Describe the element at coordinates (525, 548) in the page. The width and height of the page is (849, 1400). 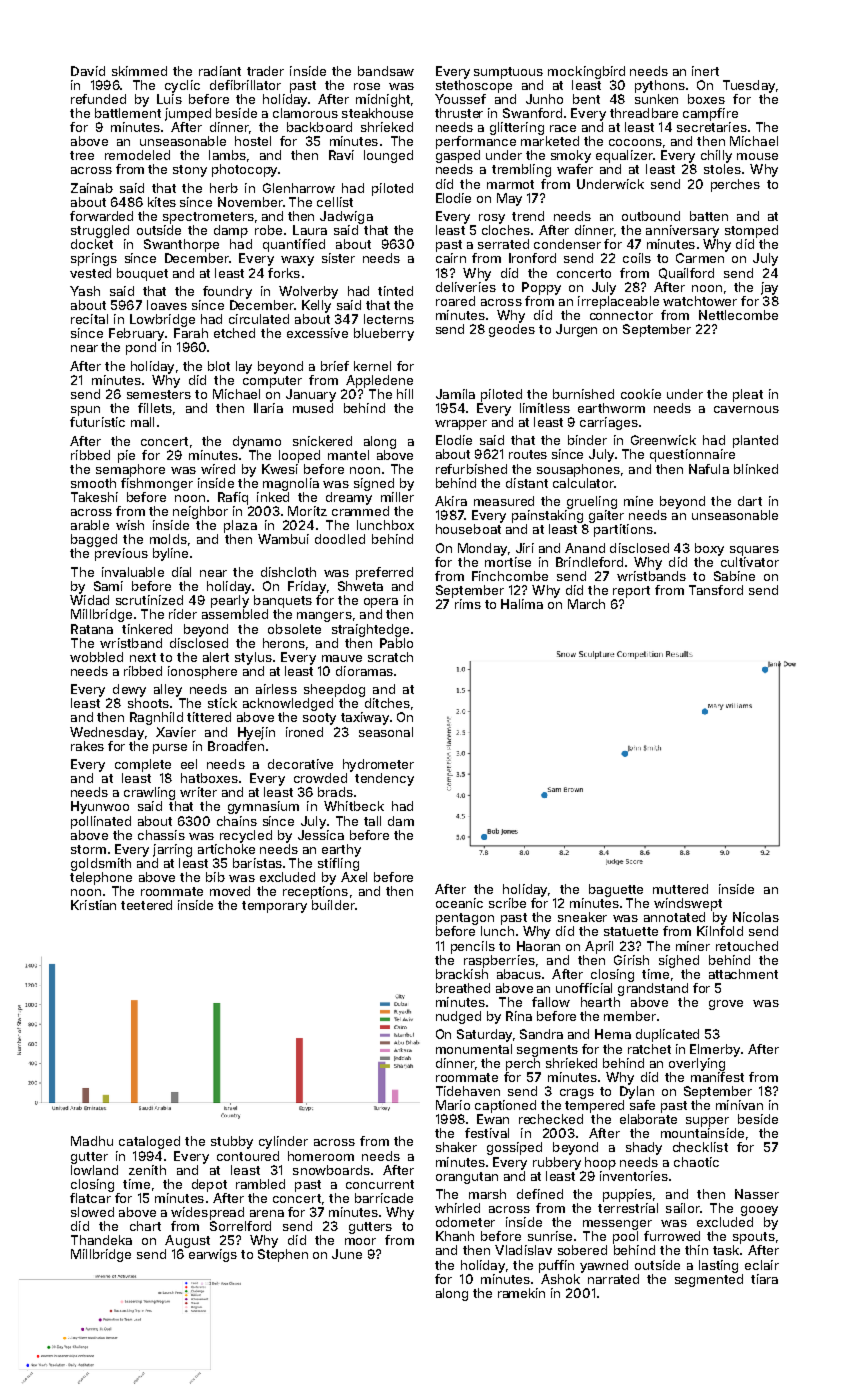
I see `Jiri` at that location.
